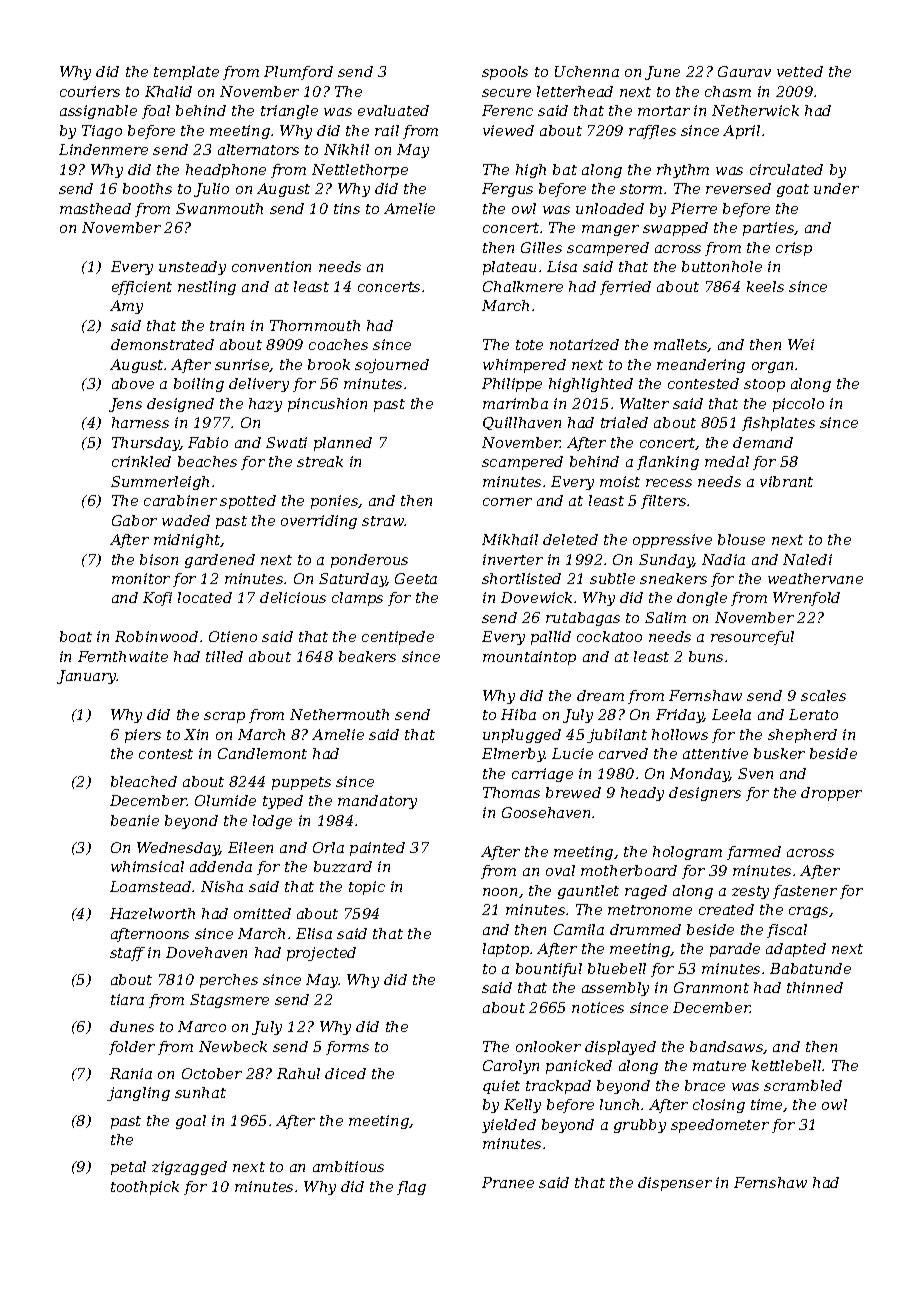  I want to click on template, so click(186, 73).
